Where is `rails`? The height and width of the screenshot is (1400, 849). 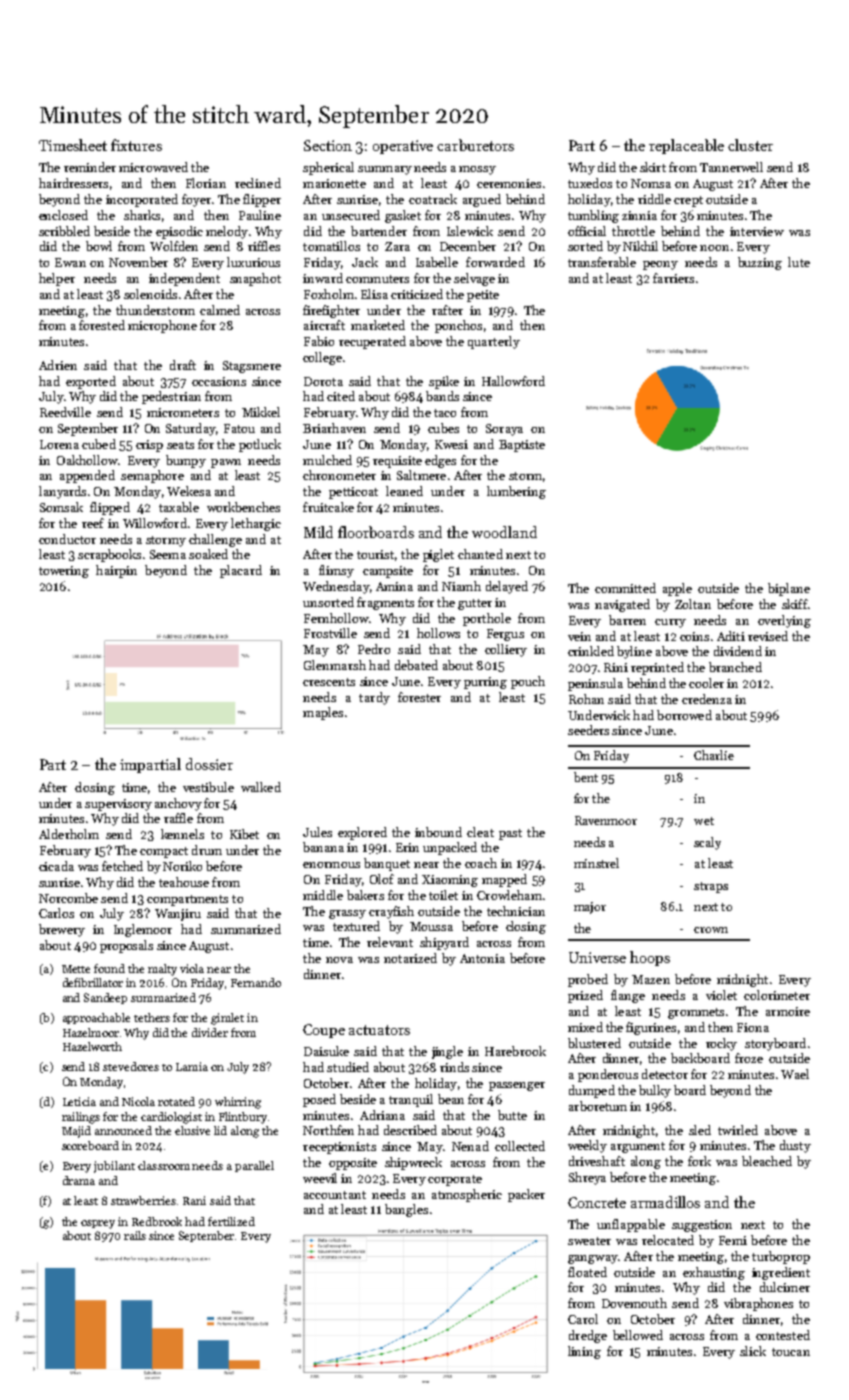 rails is located at coordinates (135, 1235).
